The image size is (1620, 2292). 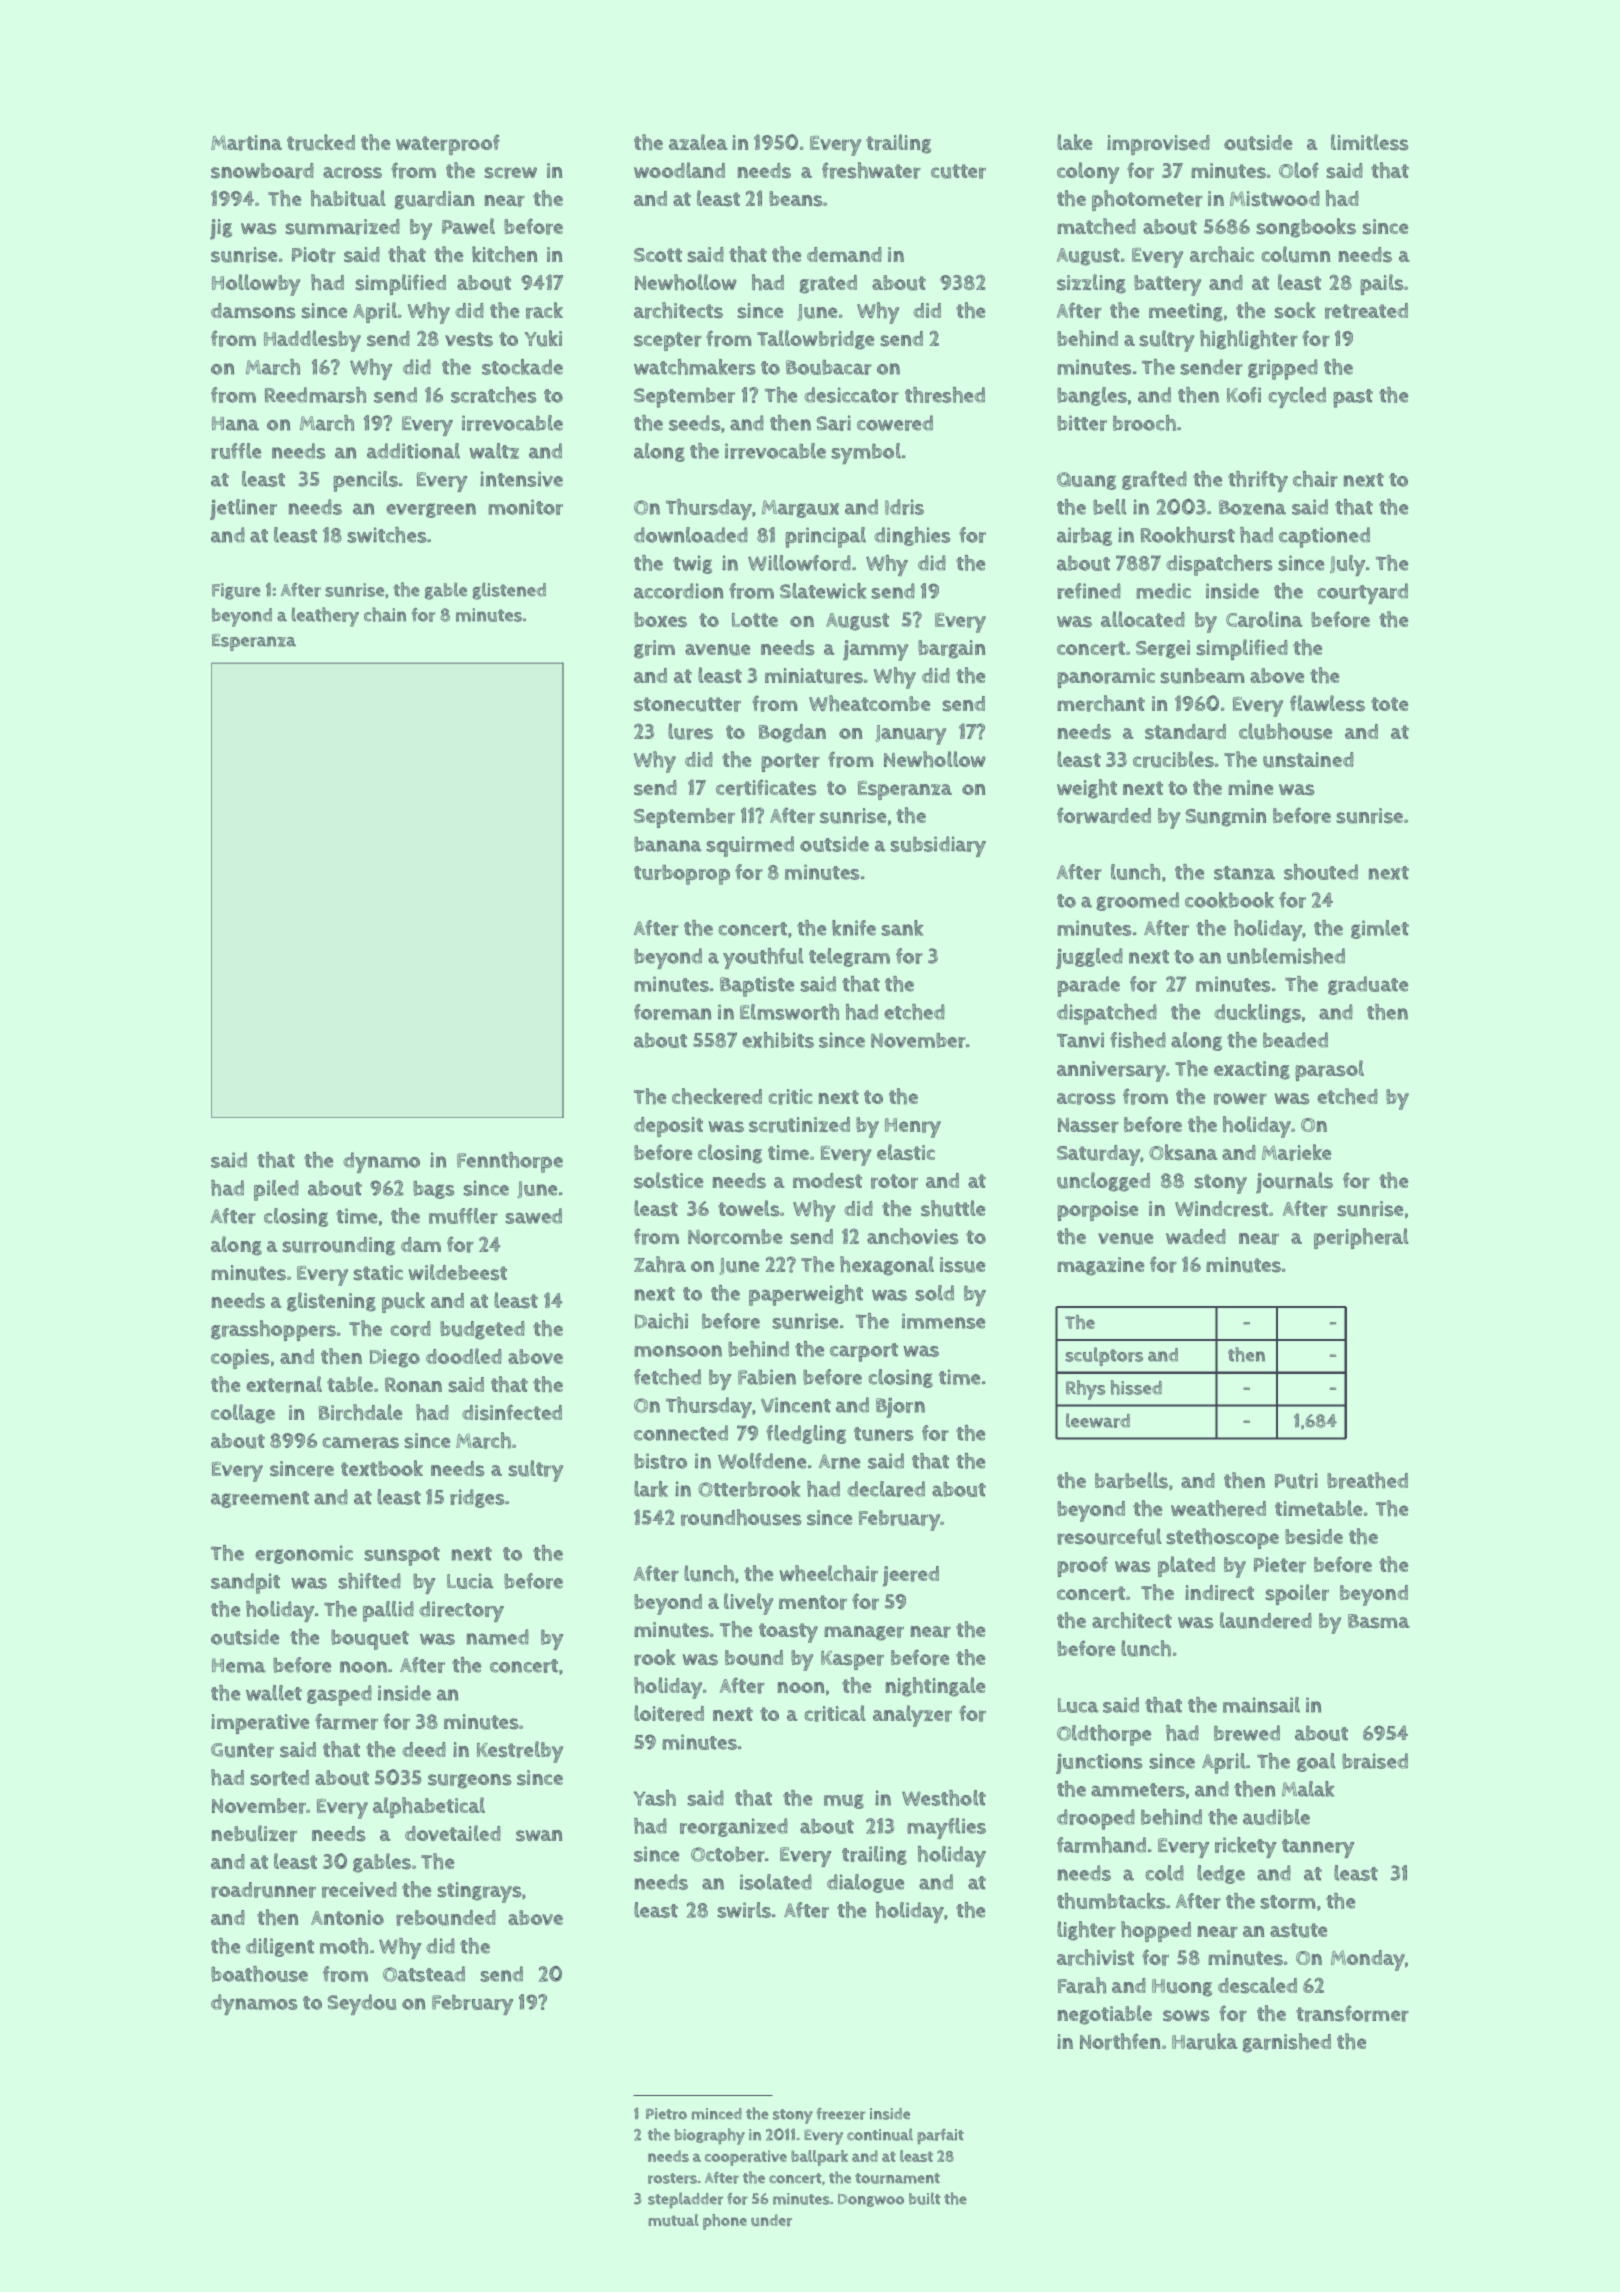 What do you see at coordinates (1296, 1481) in the document?
I see `Putri` at bounding box center [1296, 1481].
